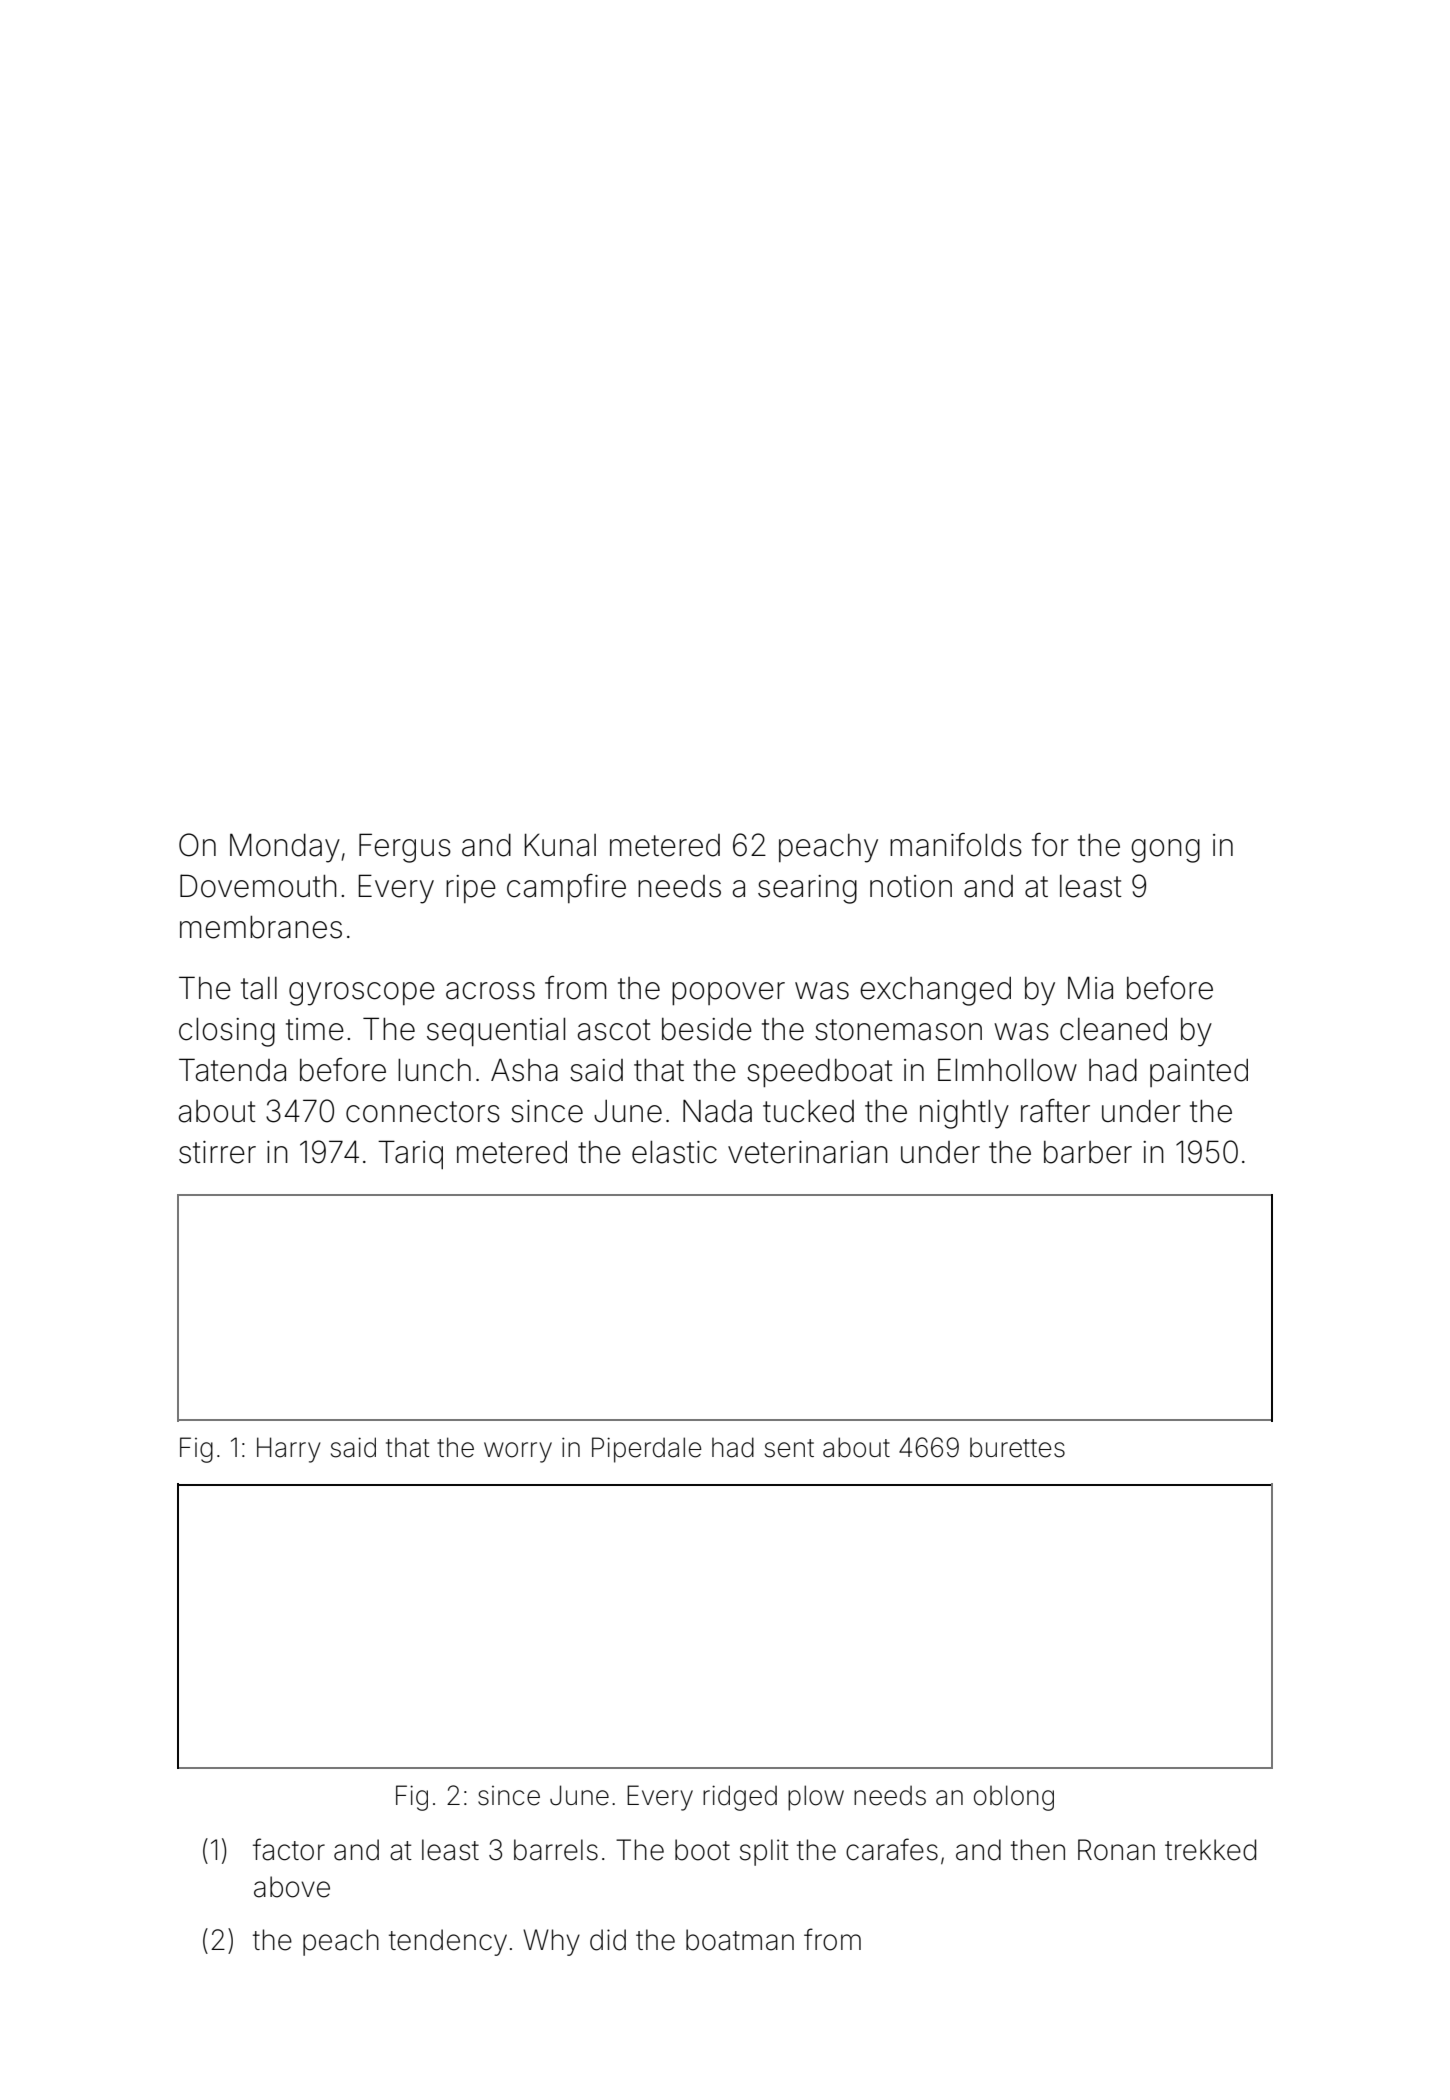  I want to click on carafes, so click(892, 1849).
